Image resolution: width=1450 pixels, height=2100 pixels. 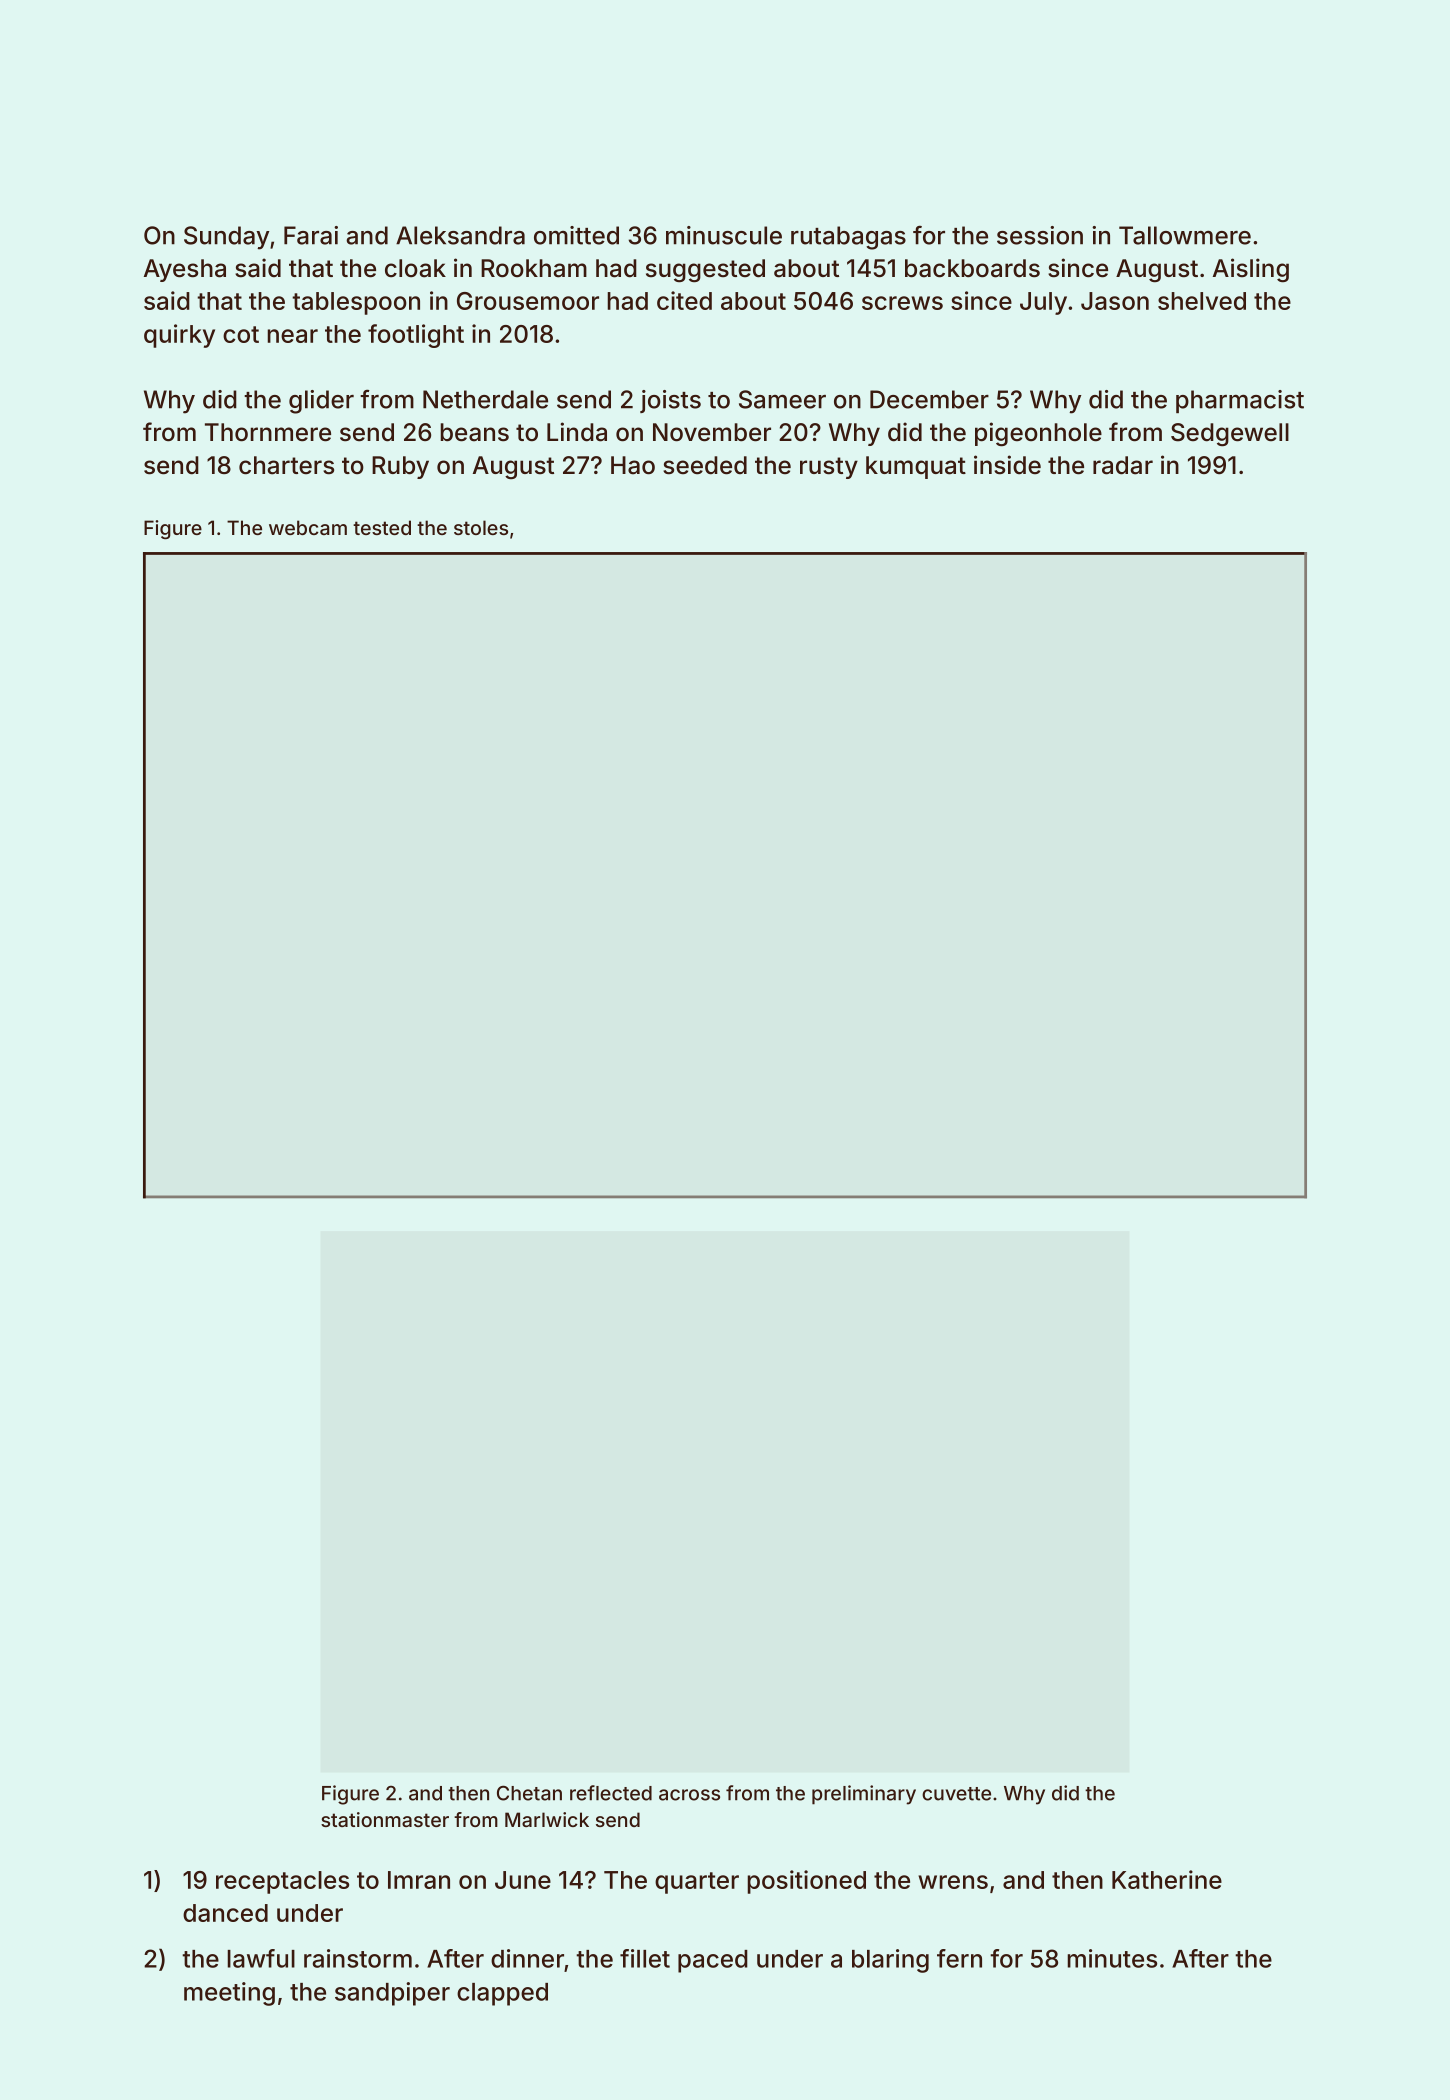 What do you see at coordinates (1123, 465) in the screenshot?
I see `radar` at bounding box center [1123, 465].
